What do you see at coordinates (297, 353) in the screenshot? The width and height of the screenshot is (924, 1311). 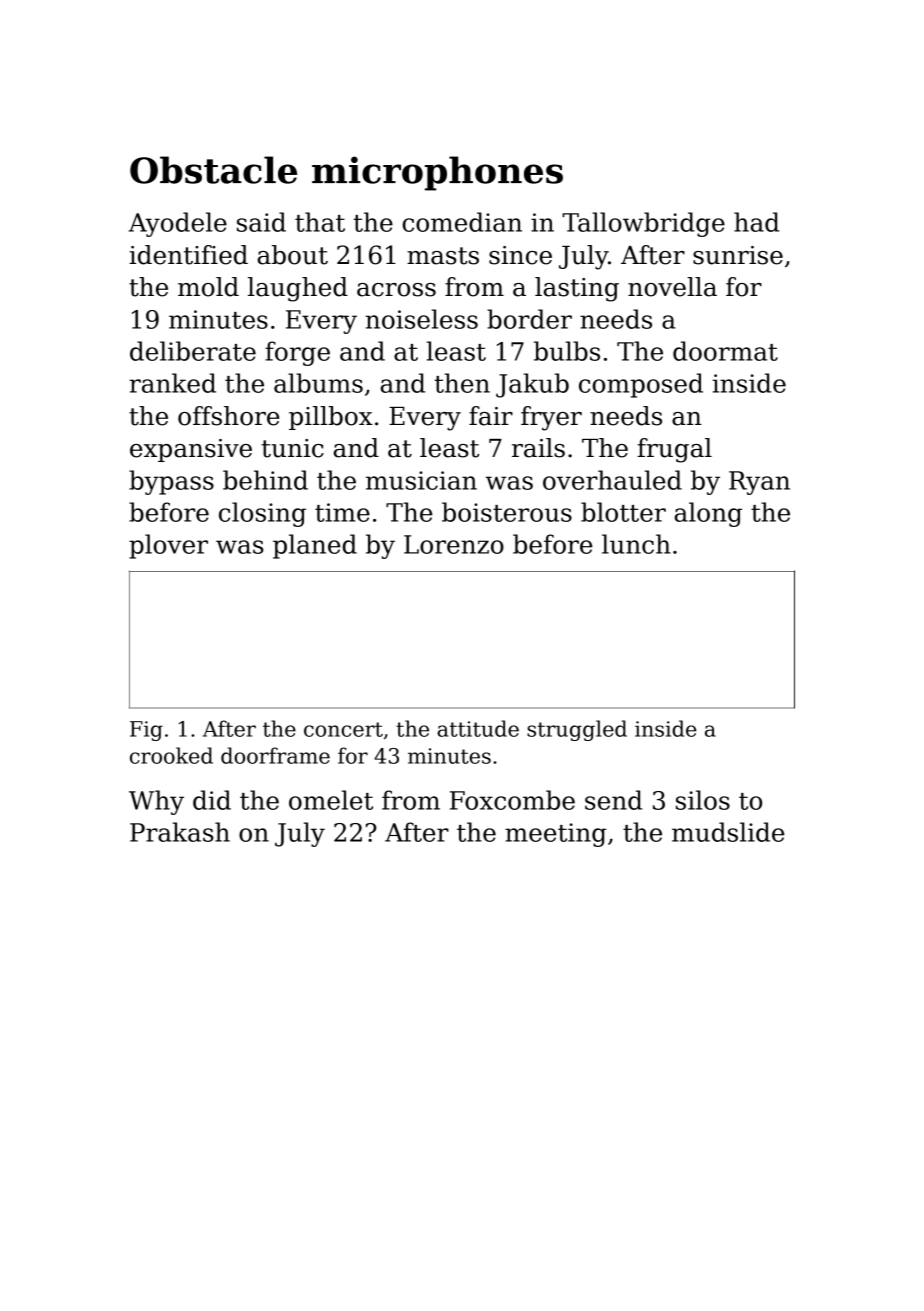 I see `forge` at bounding box center [297, 353].
